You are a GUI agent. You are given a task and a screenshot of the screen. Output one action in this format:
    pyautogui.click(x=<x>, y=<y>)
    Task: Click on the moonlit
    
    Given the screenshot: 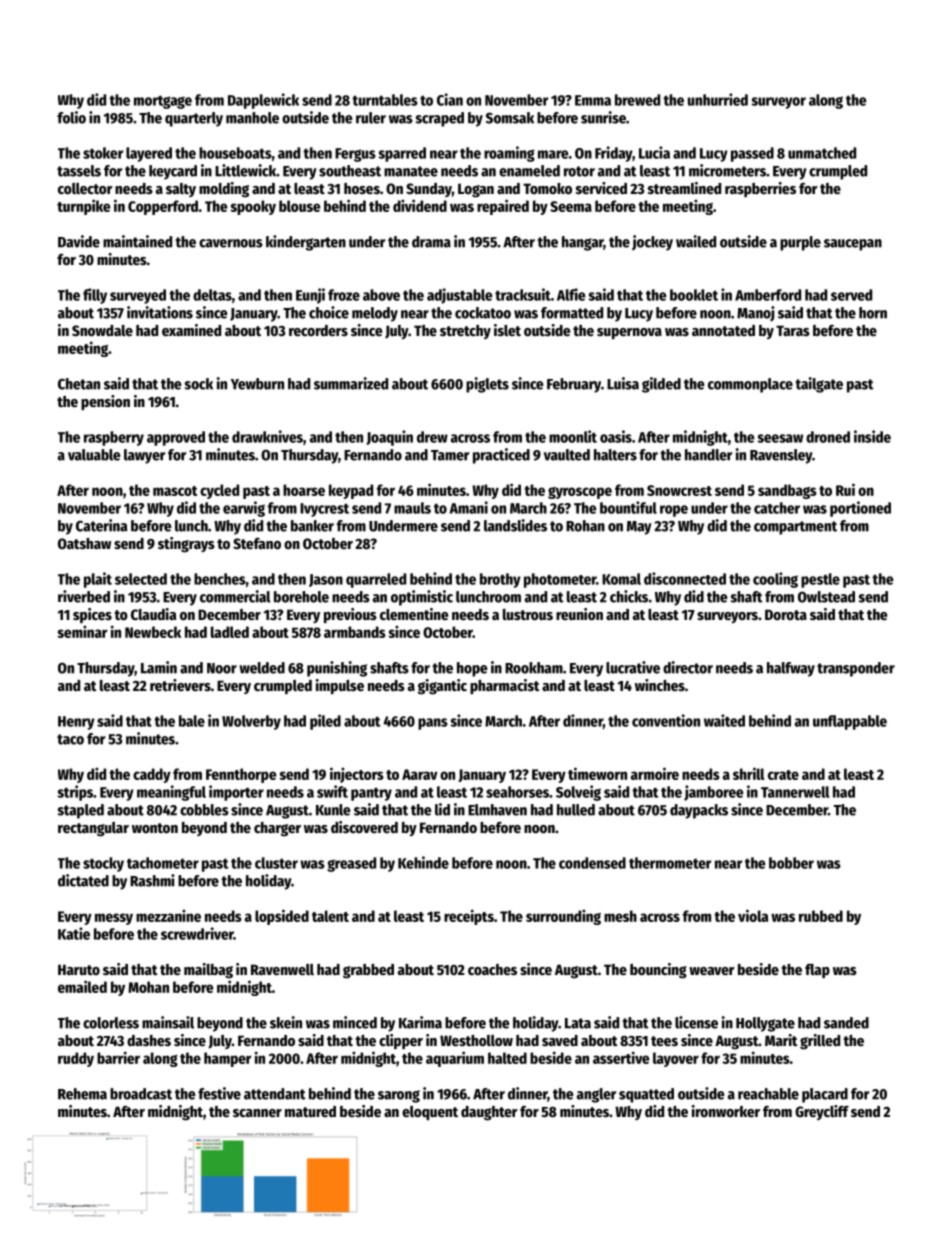 What is the action you would take?
    pyautogui.click(x=573, y=436)
